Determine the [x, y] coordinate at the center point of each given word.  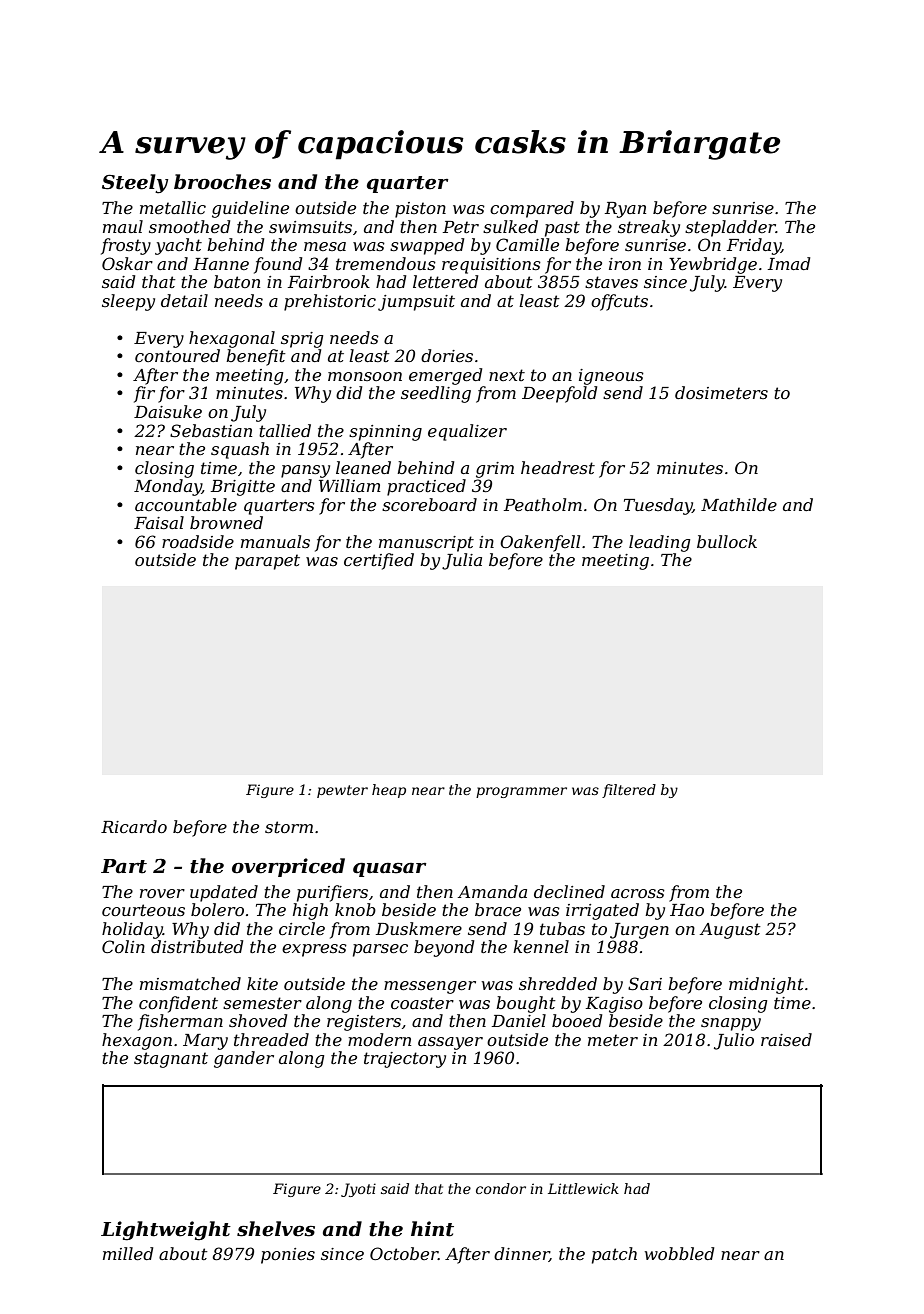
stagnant [171, 1060]
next [507, 375]
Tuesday [658, 506]
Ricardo [134, 826]
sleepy [128, 302]
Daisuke [168, 411]
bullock [727, 541]
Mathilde [739, 504]
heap [389, 791]
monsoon [365, 376]
